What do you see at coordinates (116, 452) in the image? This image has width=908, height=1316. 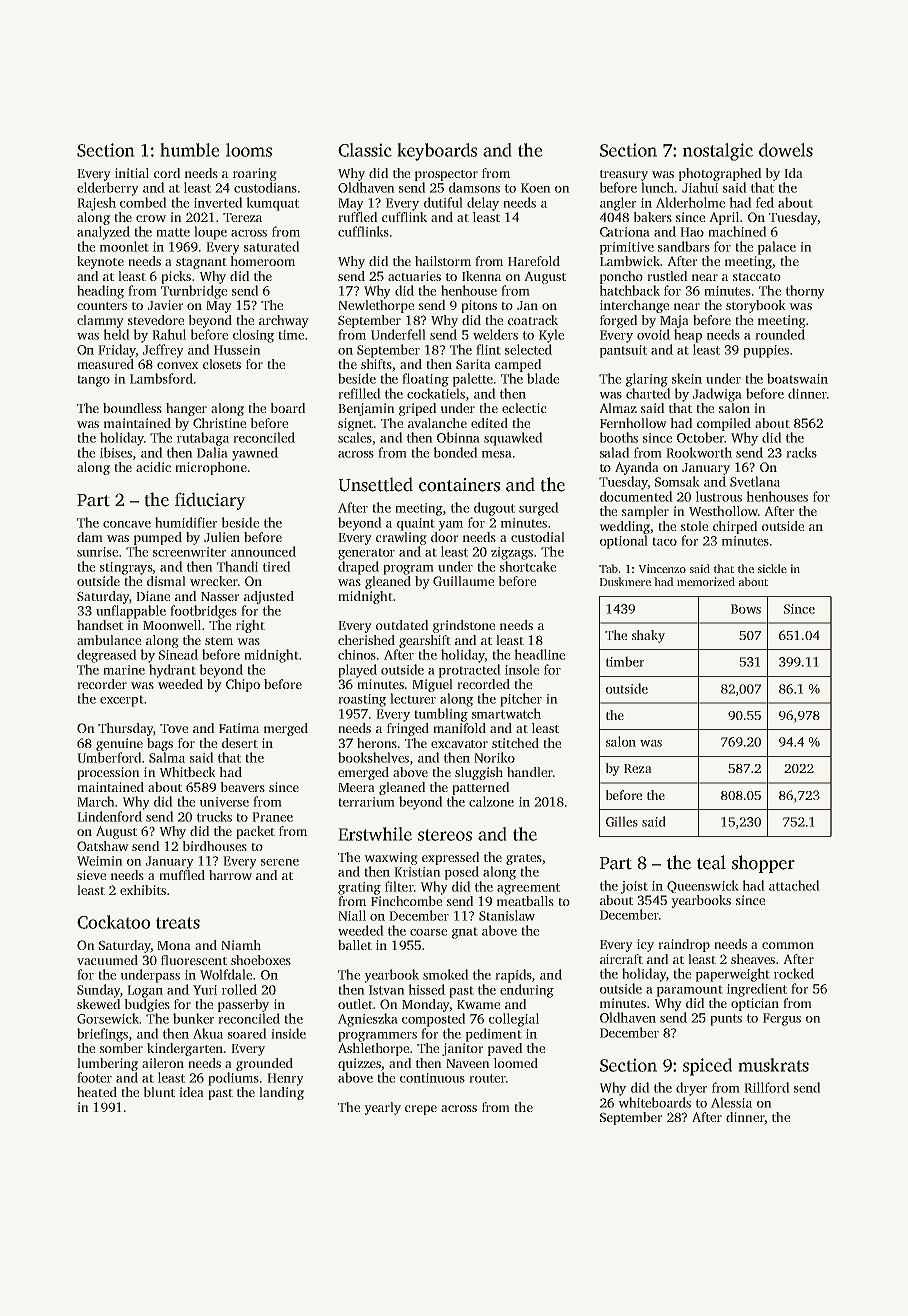 I see `ibises` at bounding box center [116, 452].
